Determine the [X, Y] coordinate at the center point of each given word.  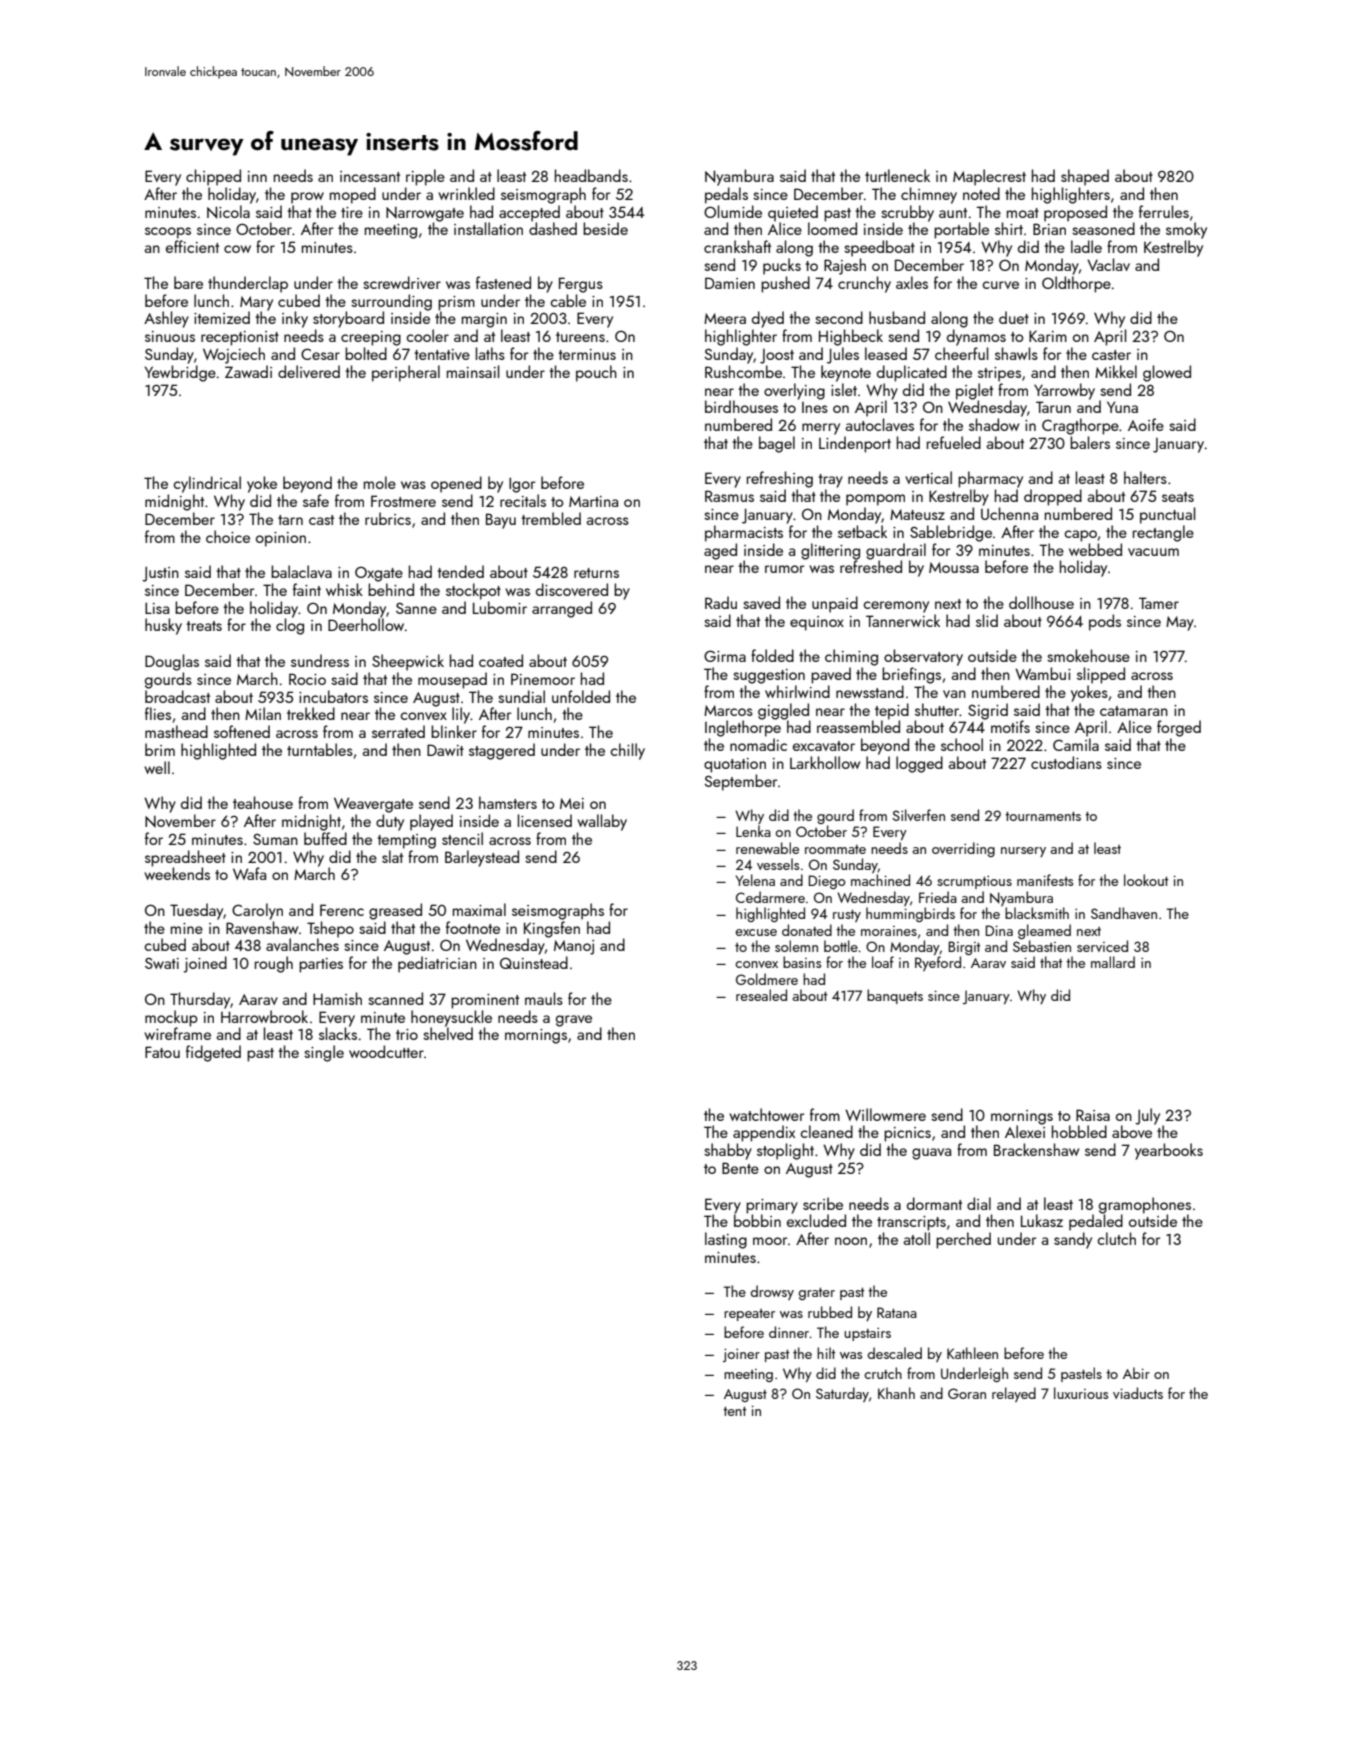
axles [912, 282]
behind [391, 589]
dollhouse [1041, 602]
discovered [572, 589]
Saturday [842, 1394]
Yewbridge [180, 373]
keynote [846, 373]
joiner [741, 1355]
